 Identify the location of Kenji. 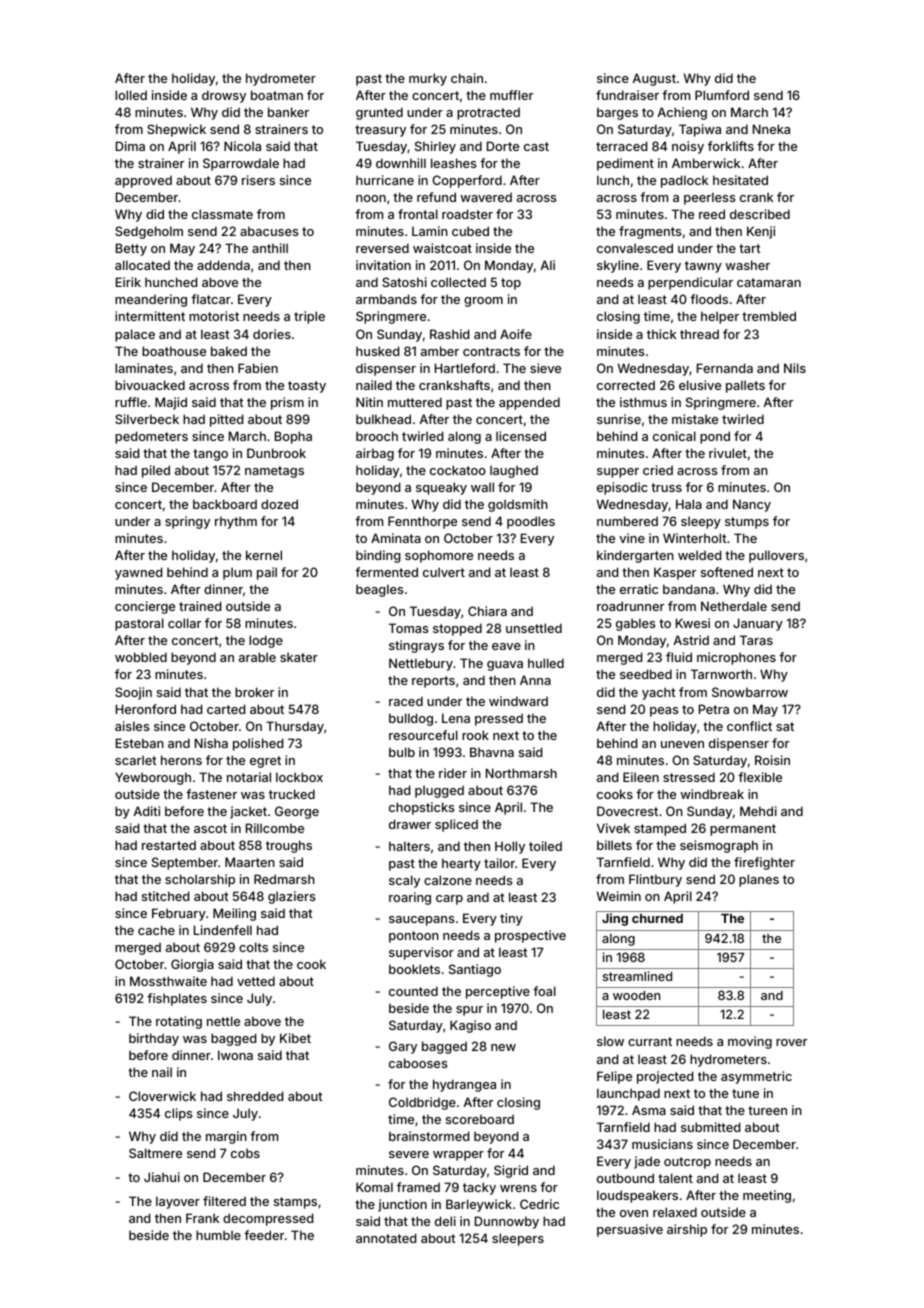
(761, 232).
